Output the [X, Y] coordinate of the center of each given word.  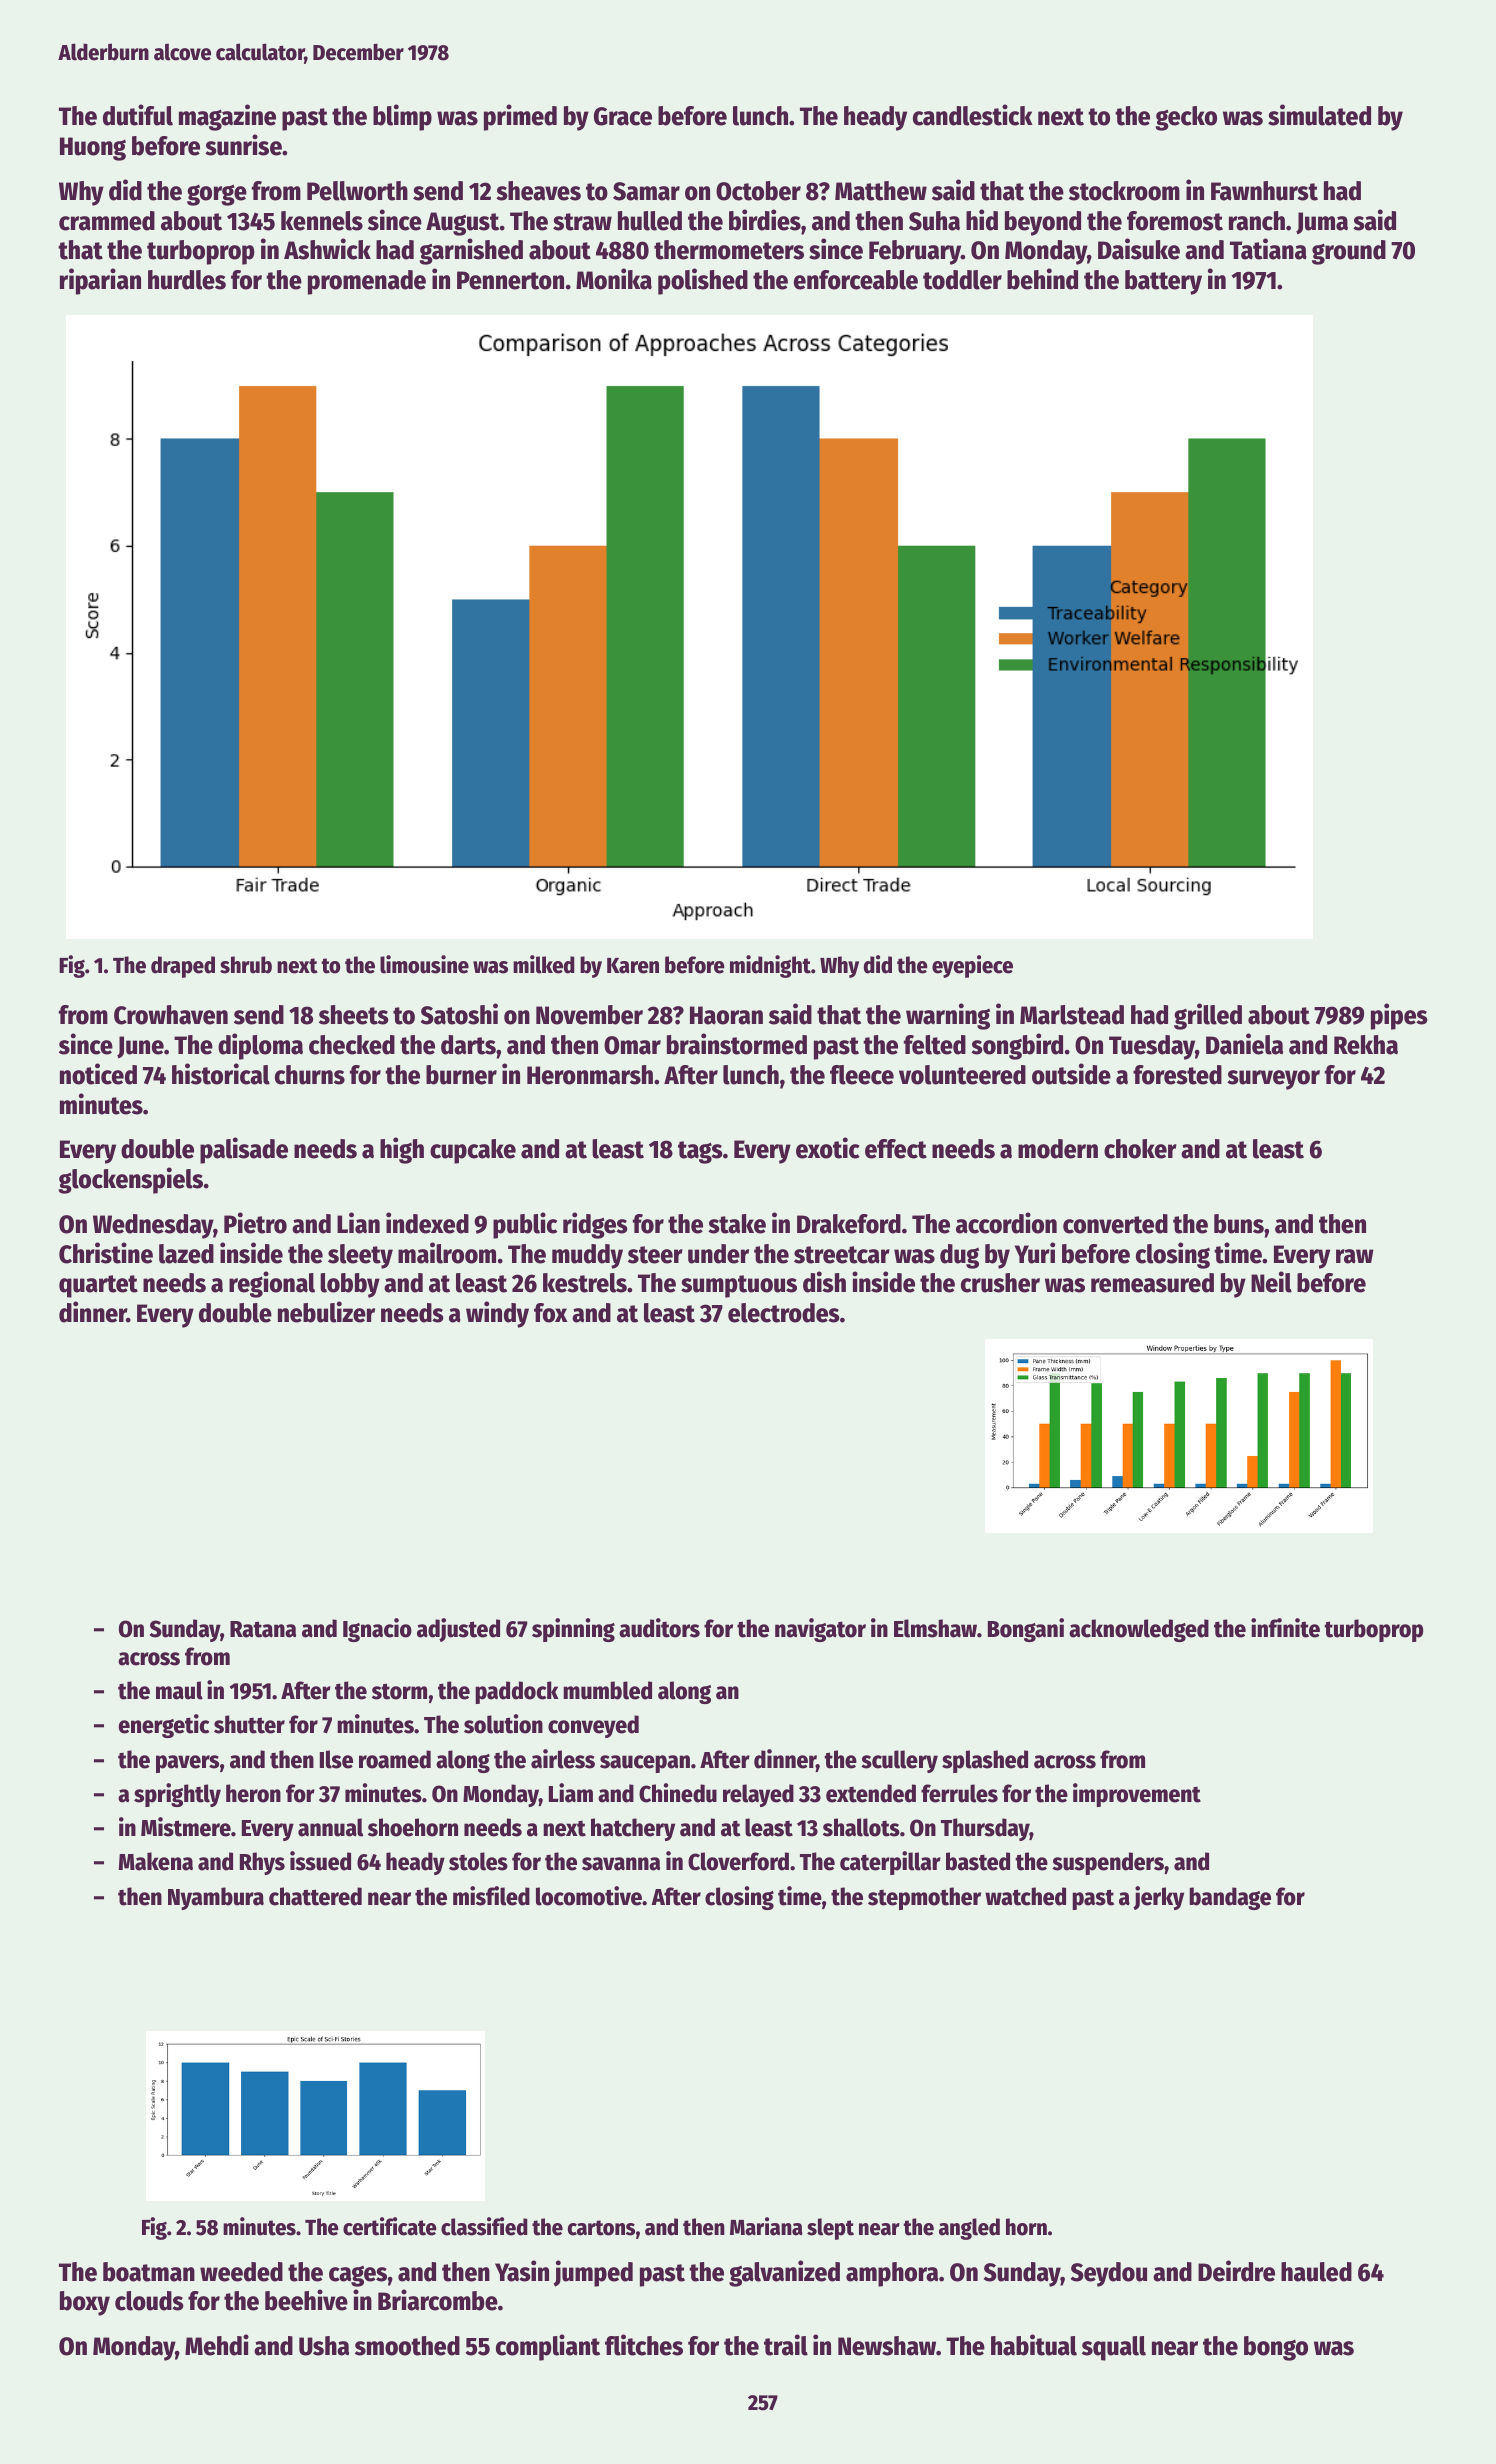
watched [1025, 1896]
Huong [93, 149]
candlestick [973, 115]
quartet [98, 1286]
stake [737, 1224]
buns [1239, 1224]
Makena [156, 1861]
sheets [353, 1015]
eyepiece [972, 966]
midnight [770, 966]
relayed [758, 1795]
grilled [1208, 1016]
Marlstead [1072, 1015]
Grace [623, 116]
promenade [367, 282]
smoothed [407, 2346]
